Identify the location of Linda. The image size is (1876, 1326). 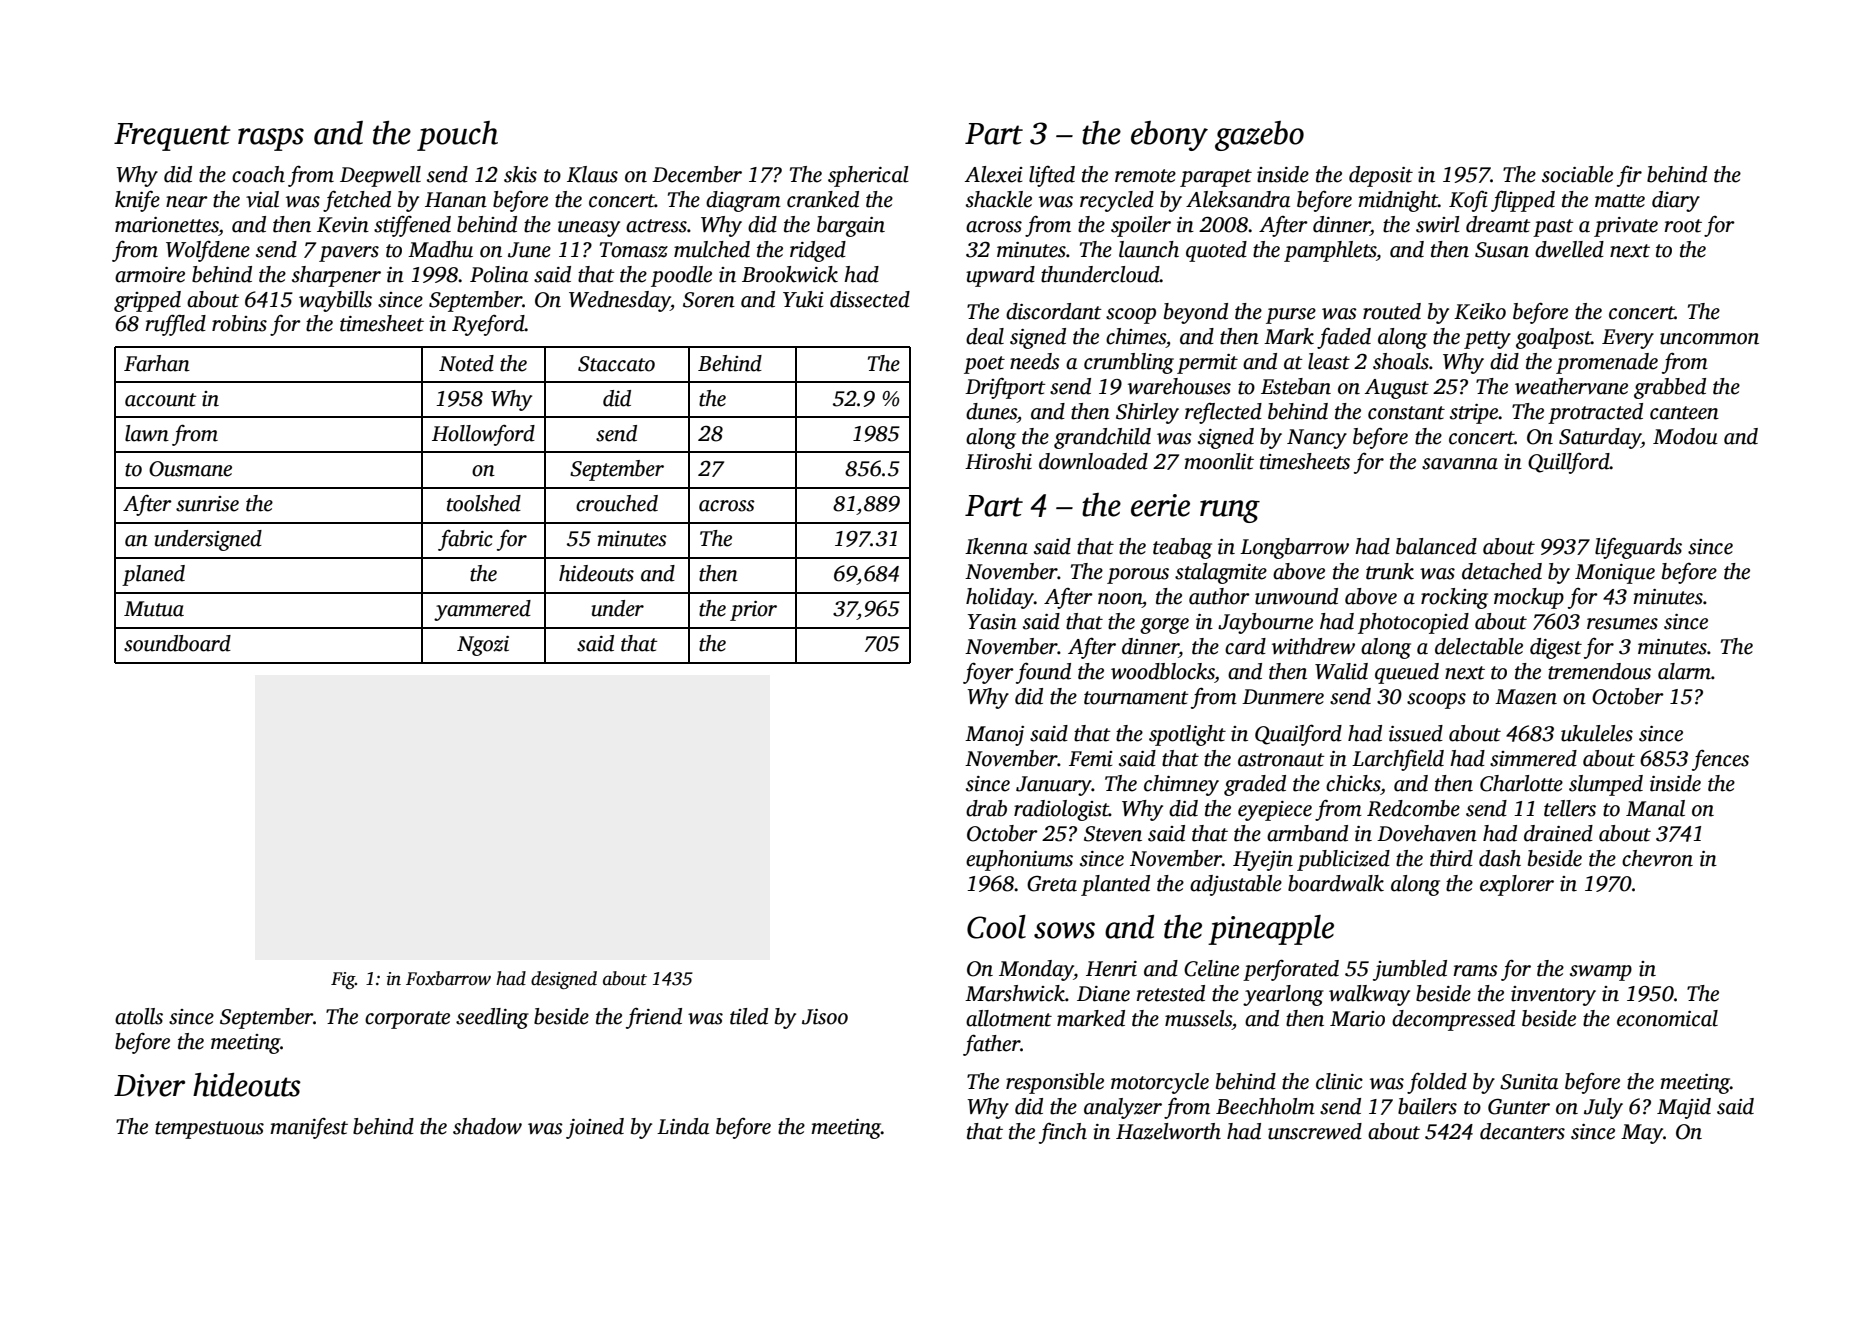
(683, 1126).
